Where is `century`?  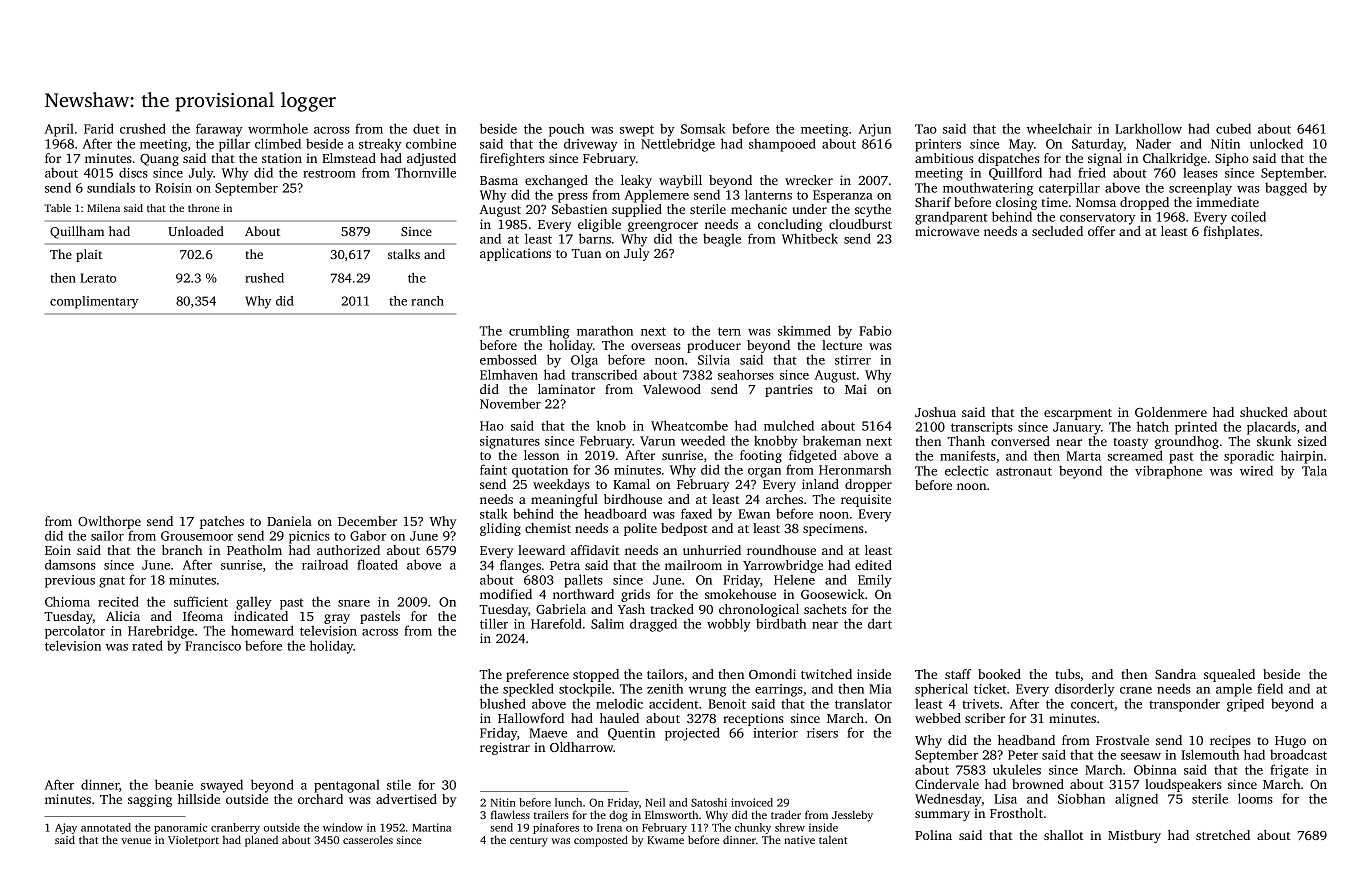 century is located at coordinates (529, 842).
